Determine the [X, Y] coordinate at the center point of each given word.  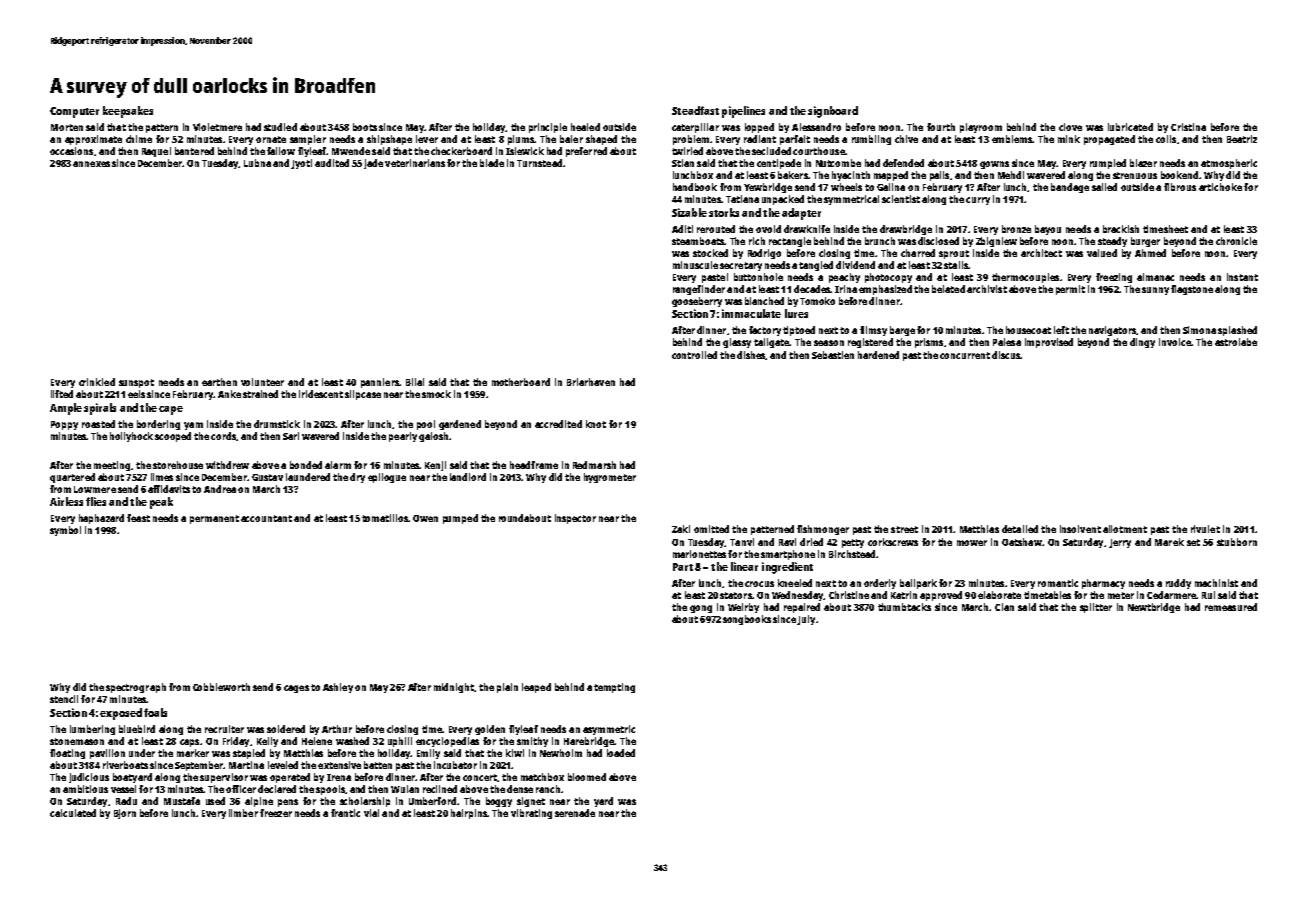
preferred [586, 152]
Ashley [338, 688]
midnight [454, 688]
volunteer [262, 382]
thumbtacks [904, 607]
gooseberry [697, 302]
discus [1006, 355]
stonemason [77, 741]
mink [1069, 139]
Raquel [156, 152]
